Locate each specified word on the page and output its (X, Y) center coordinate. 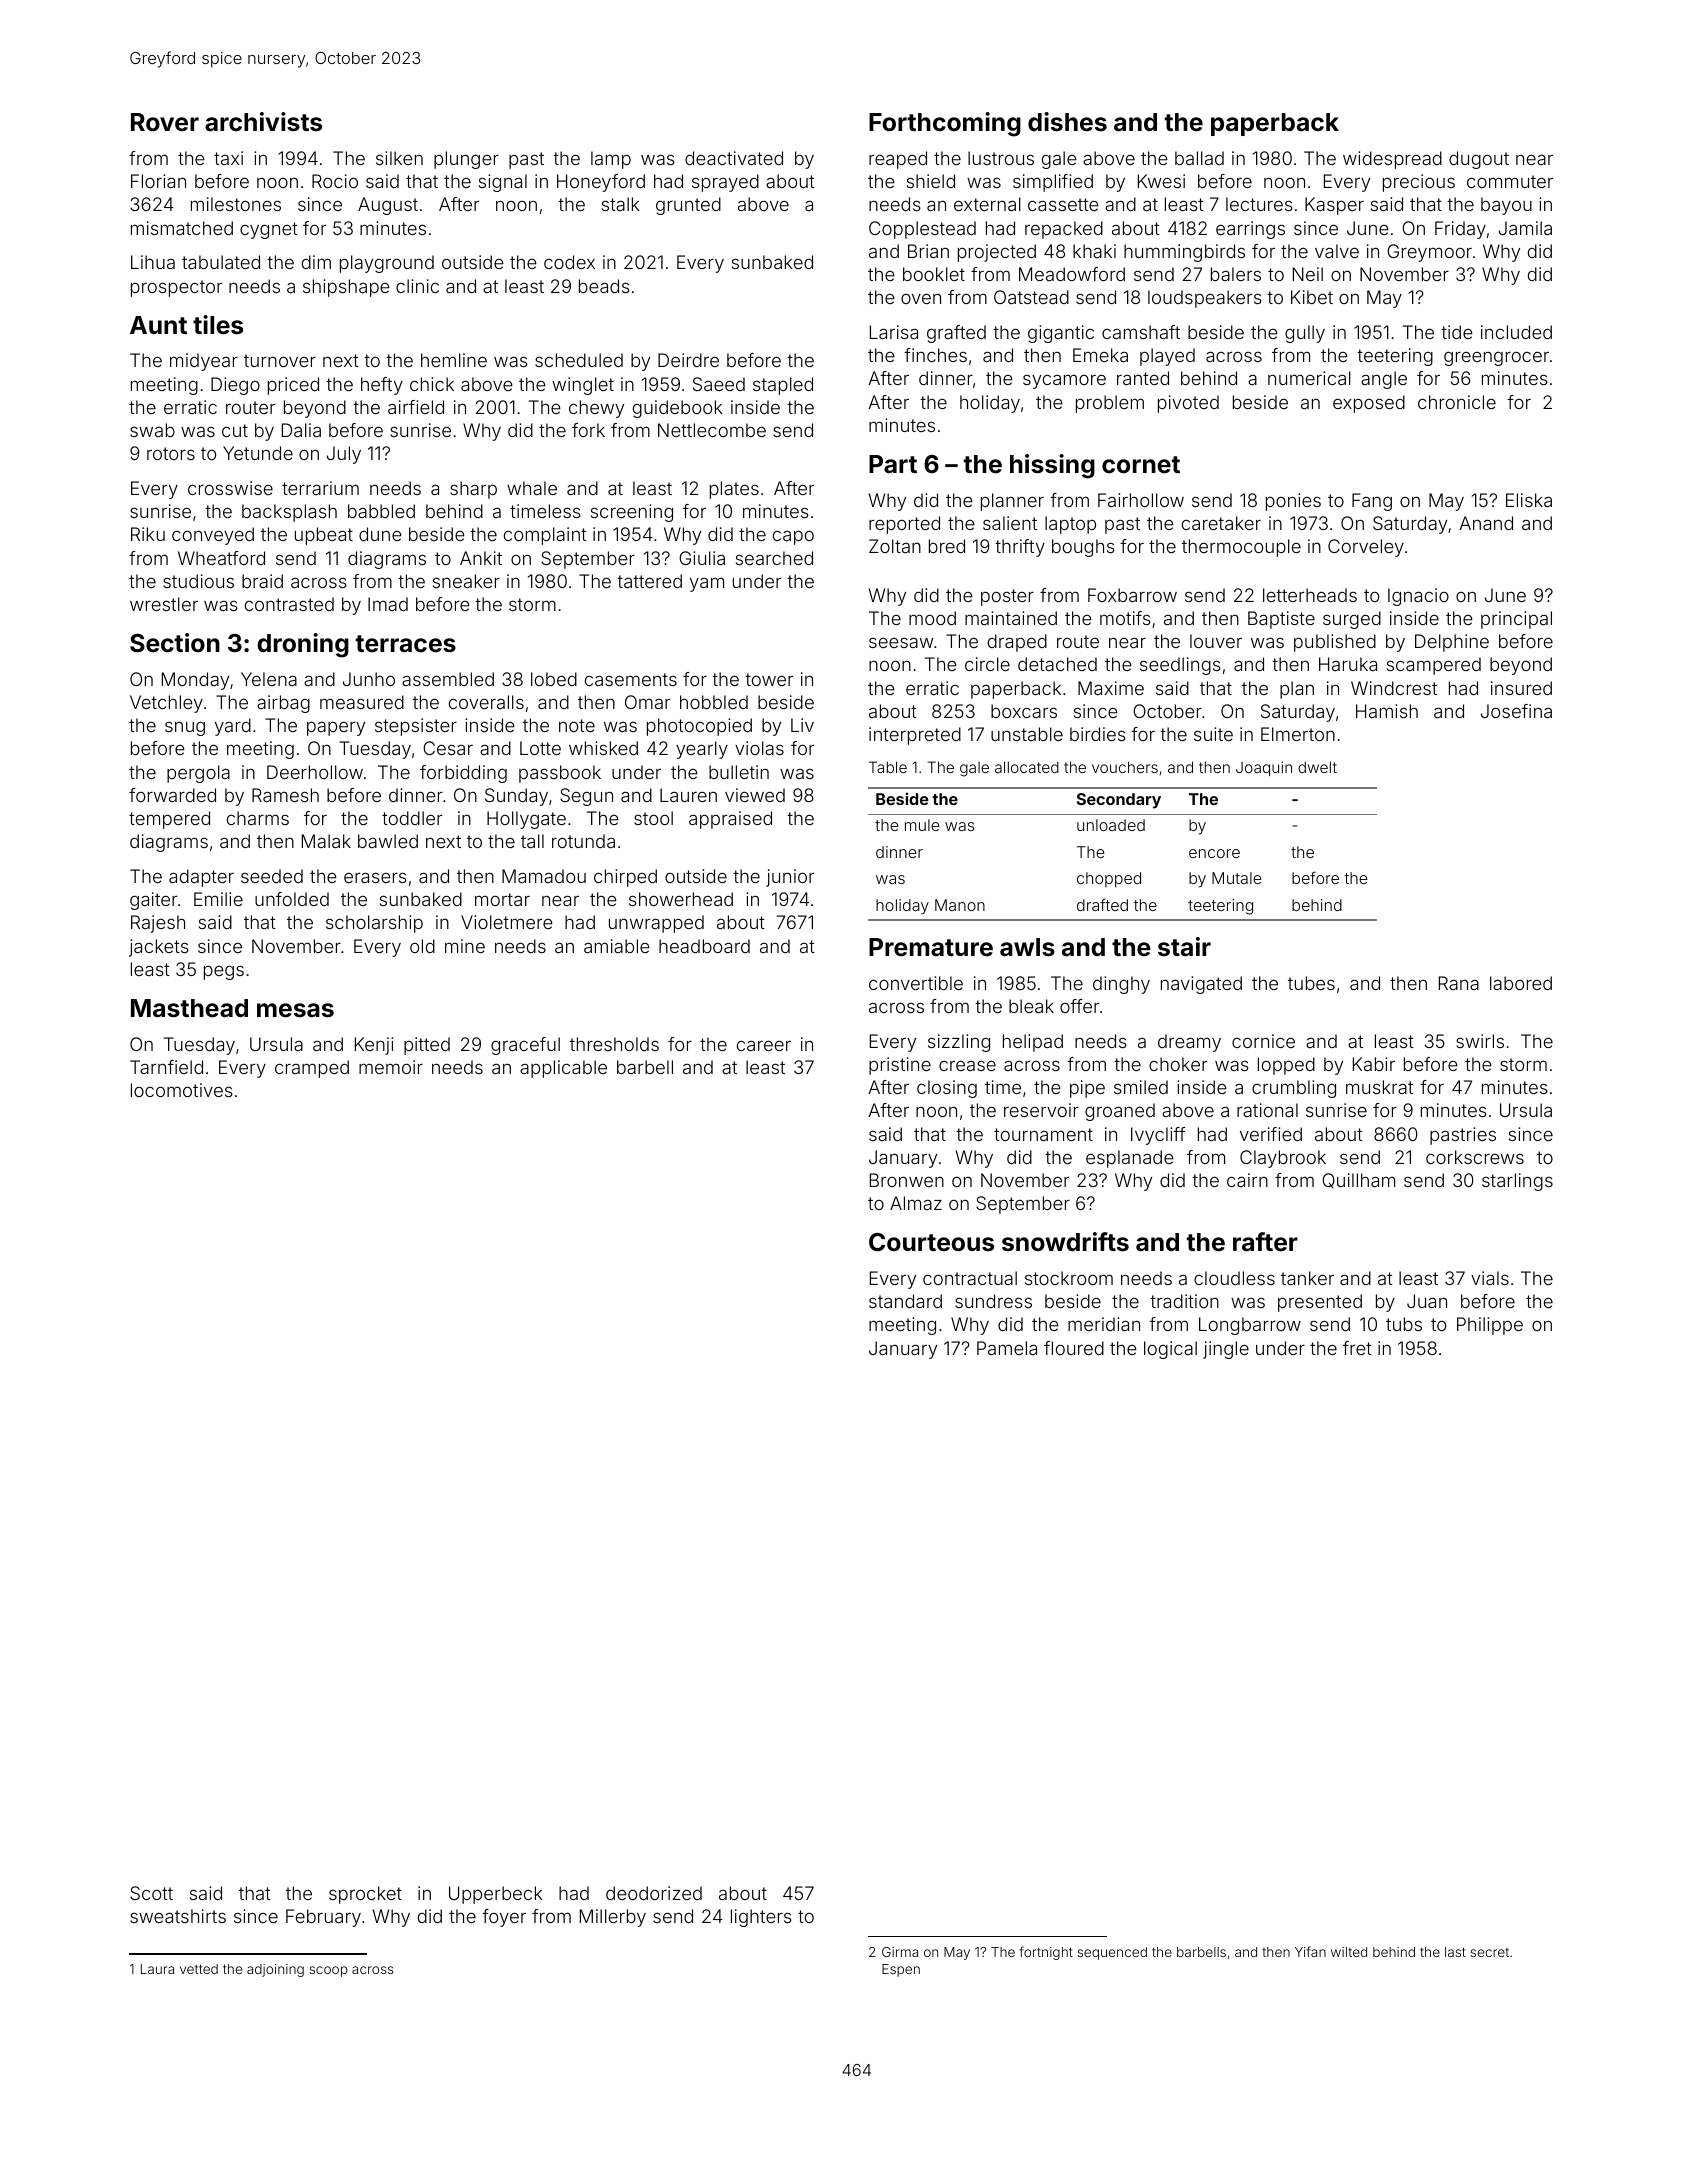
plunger (466, 160)
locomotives (182, 1090)
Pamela (1007, 1348)
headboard (704, 946)
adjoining (275, 1970)
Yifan (1310, 1951)
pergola (198, 774)
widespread (1392, 160)
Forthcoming (945, 124)
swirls (1480, 1041)
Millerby (613, 1918)
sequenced (1112, 1953)
